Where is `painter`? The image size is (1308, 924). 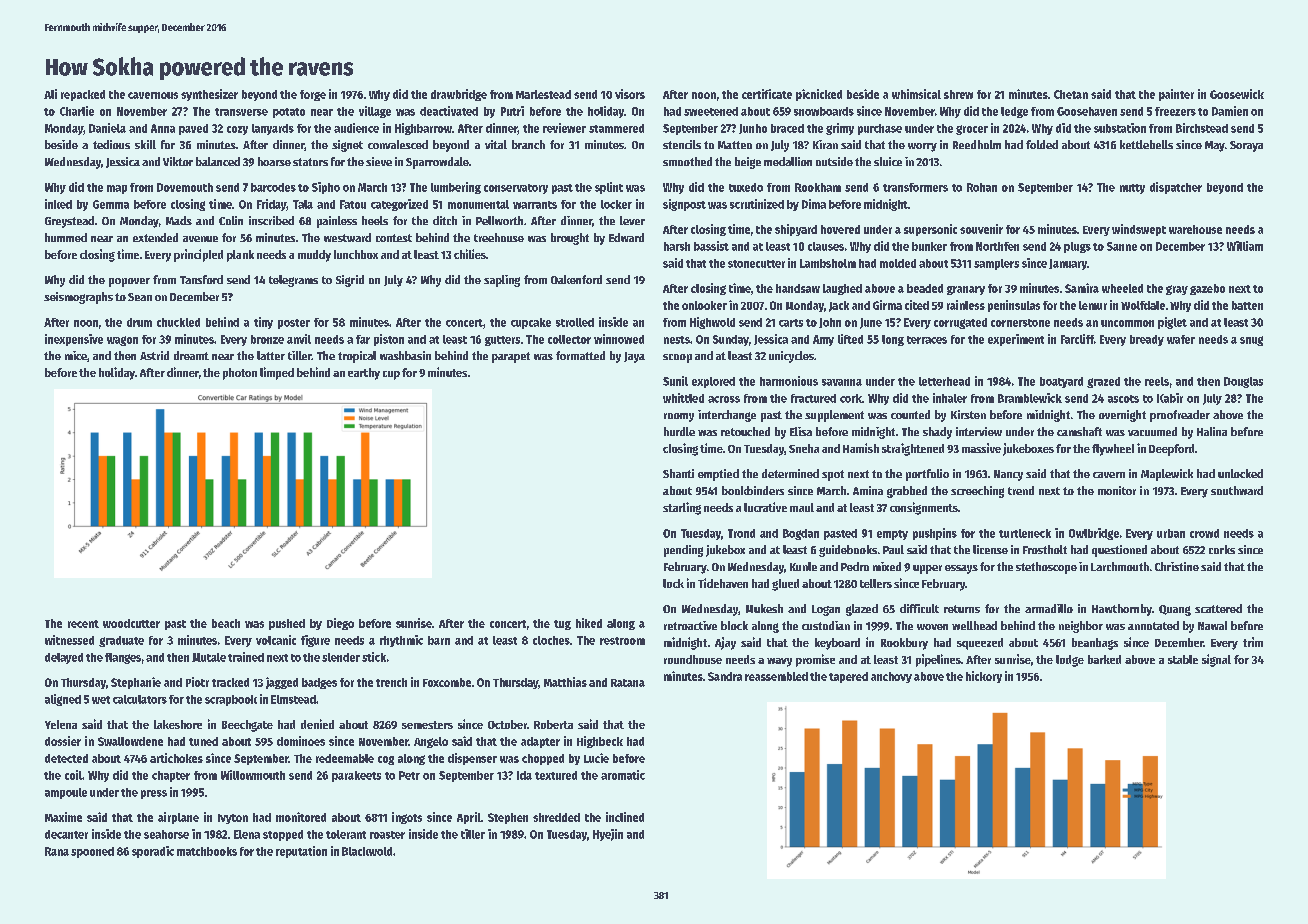 painter is located at coordinates (1176, 95).
